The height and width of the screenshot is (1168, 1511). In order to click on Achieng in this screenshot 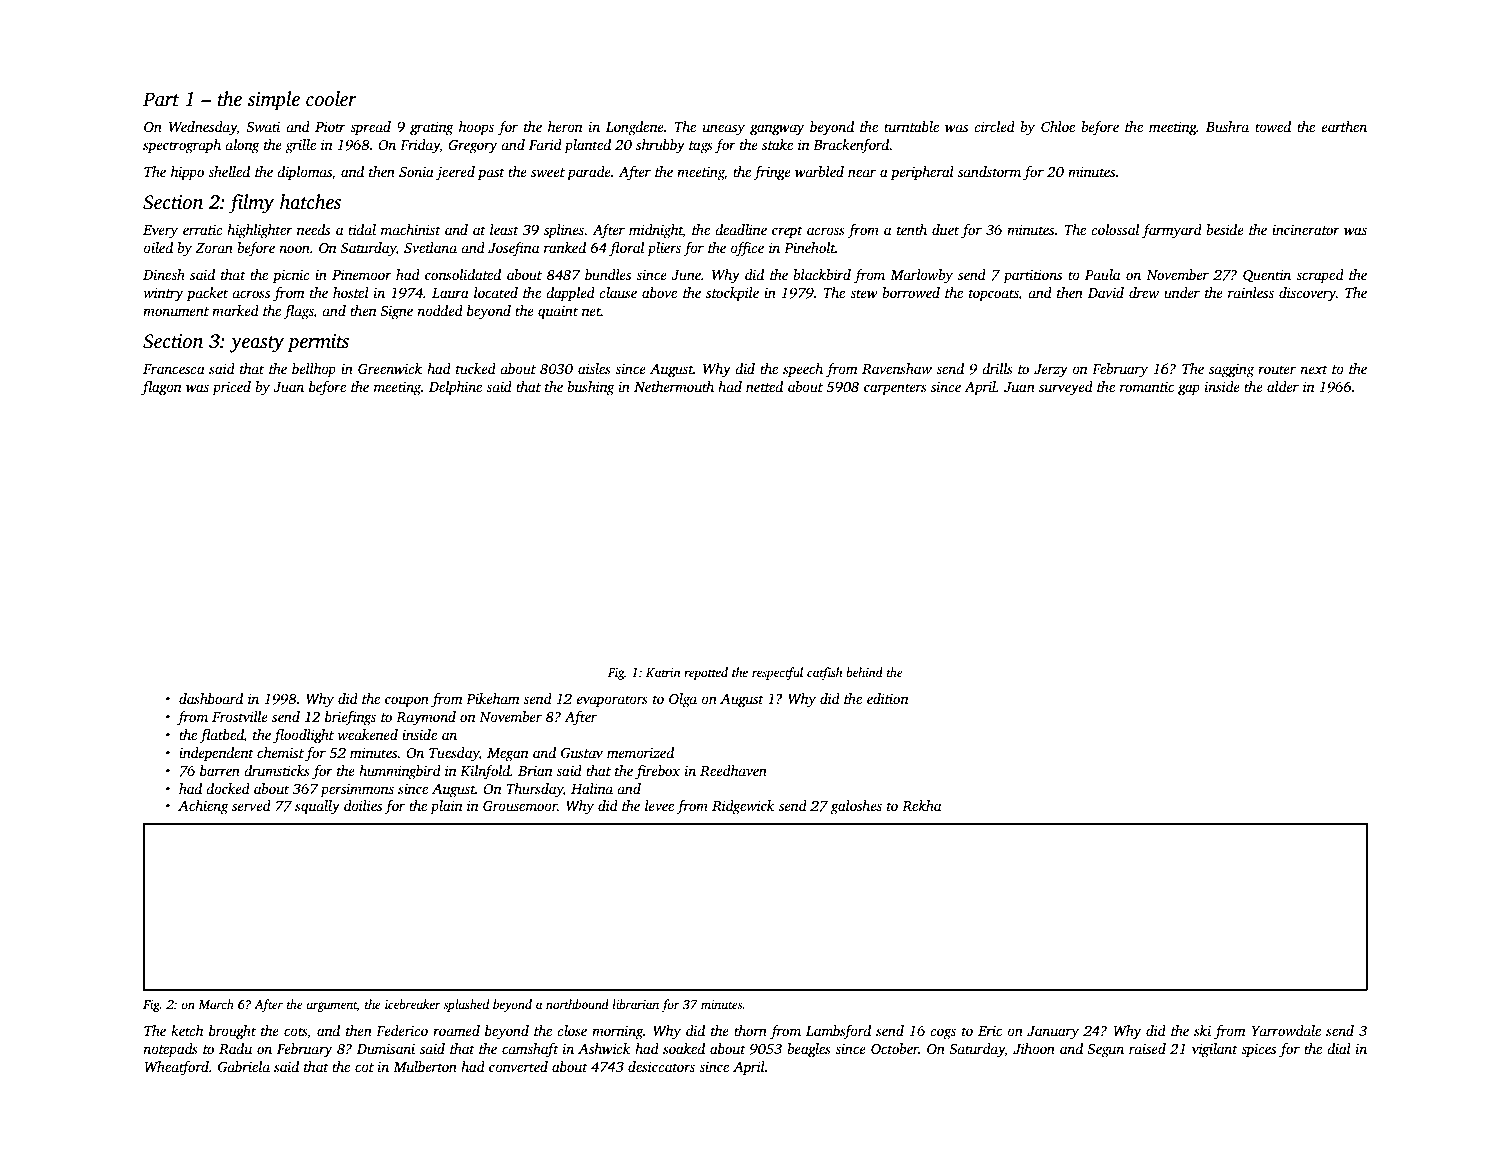, I will do `click(203, 807)`.
